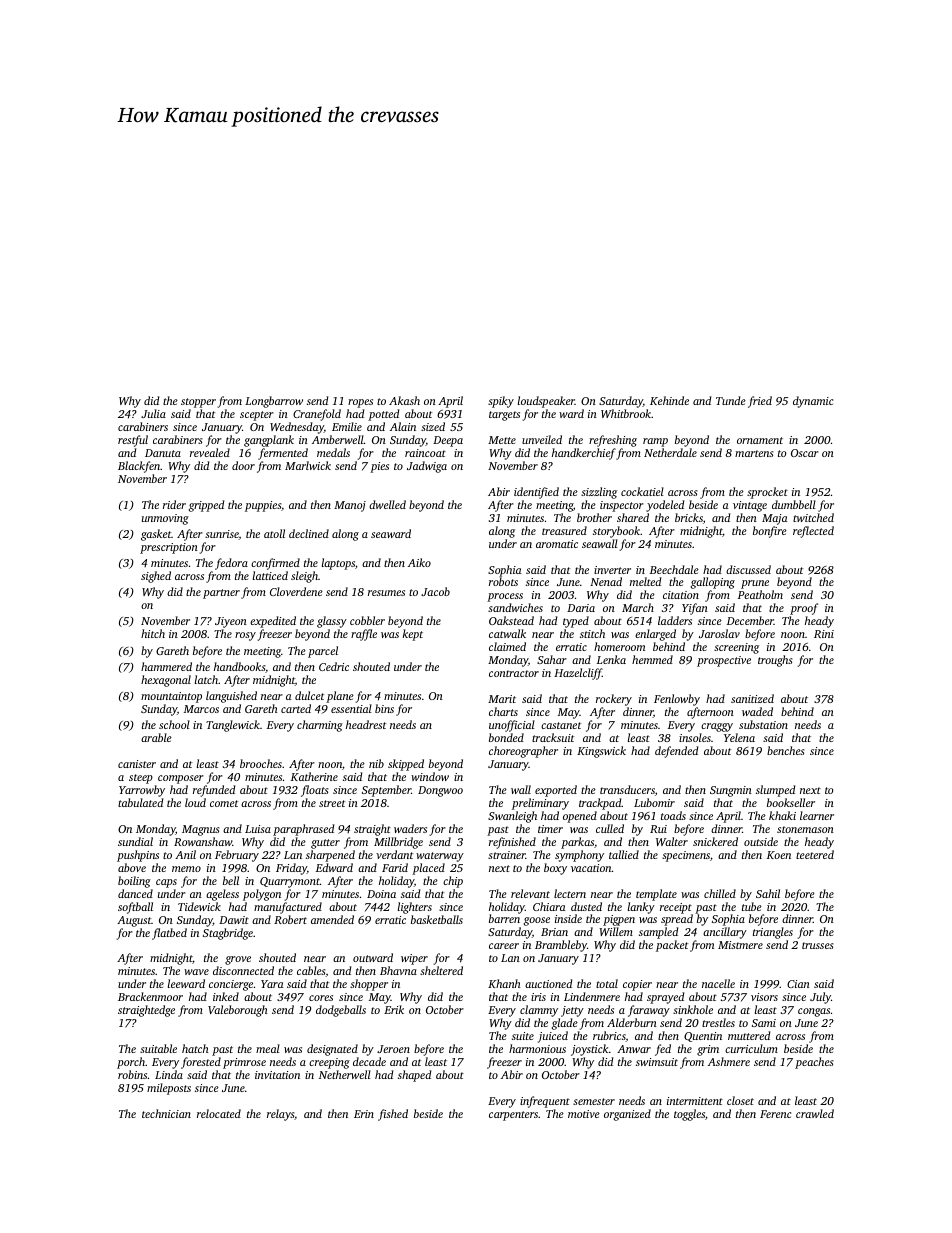 The height and width of the screenshot is (1233, 952). I want to click on kept, so click(413, 635).
